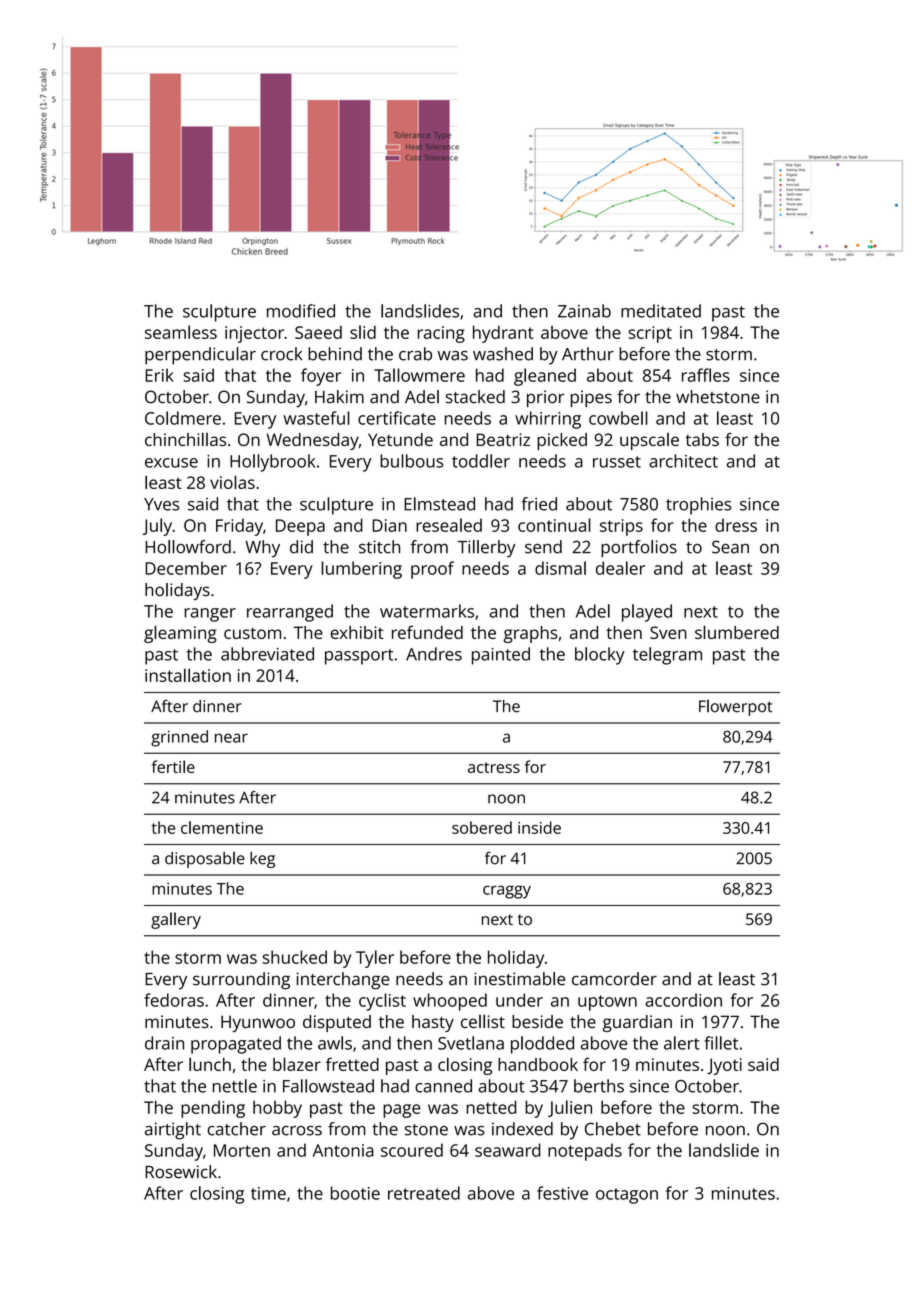 The height and width of the image is (1314, 924). What do you see at coordinates (181, 332) in the image?
I see `seamless` at bounding box center [181, 332].
